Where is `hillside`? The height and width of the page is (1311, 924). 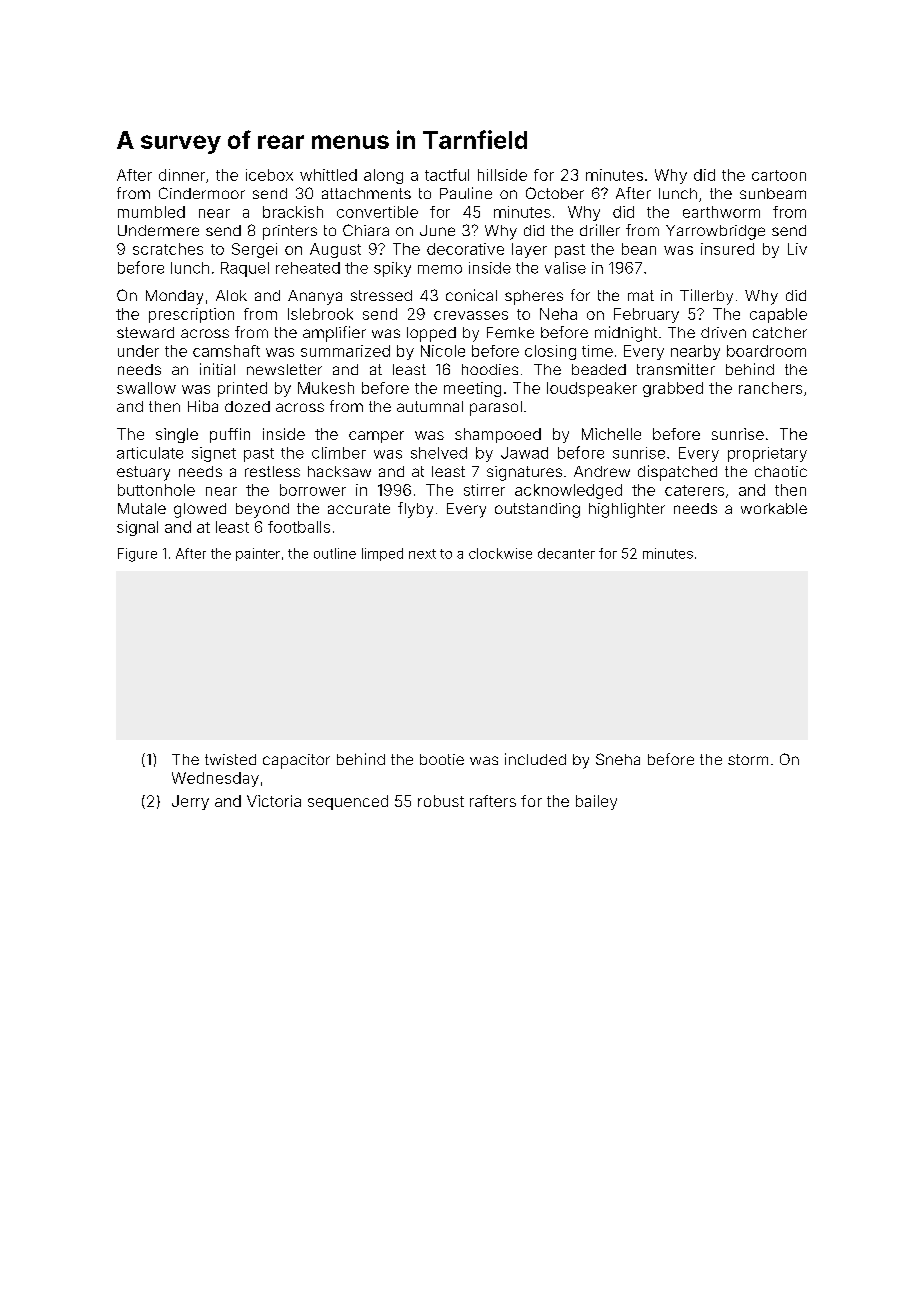 hillside is located at coordinates (502, 175).
